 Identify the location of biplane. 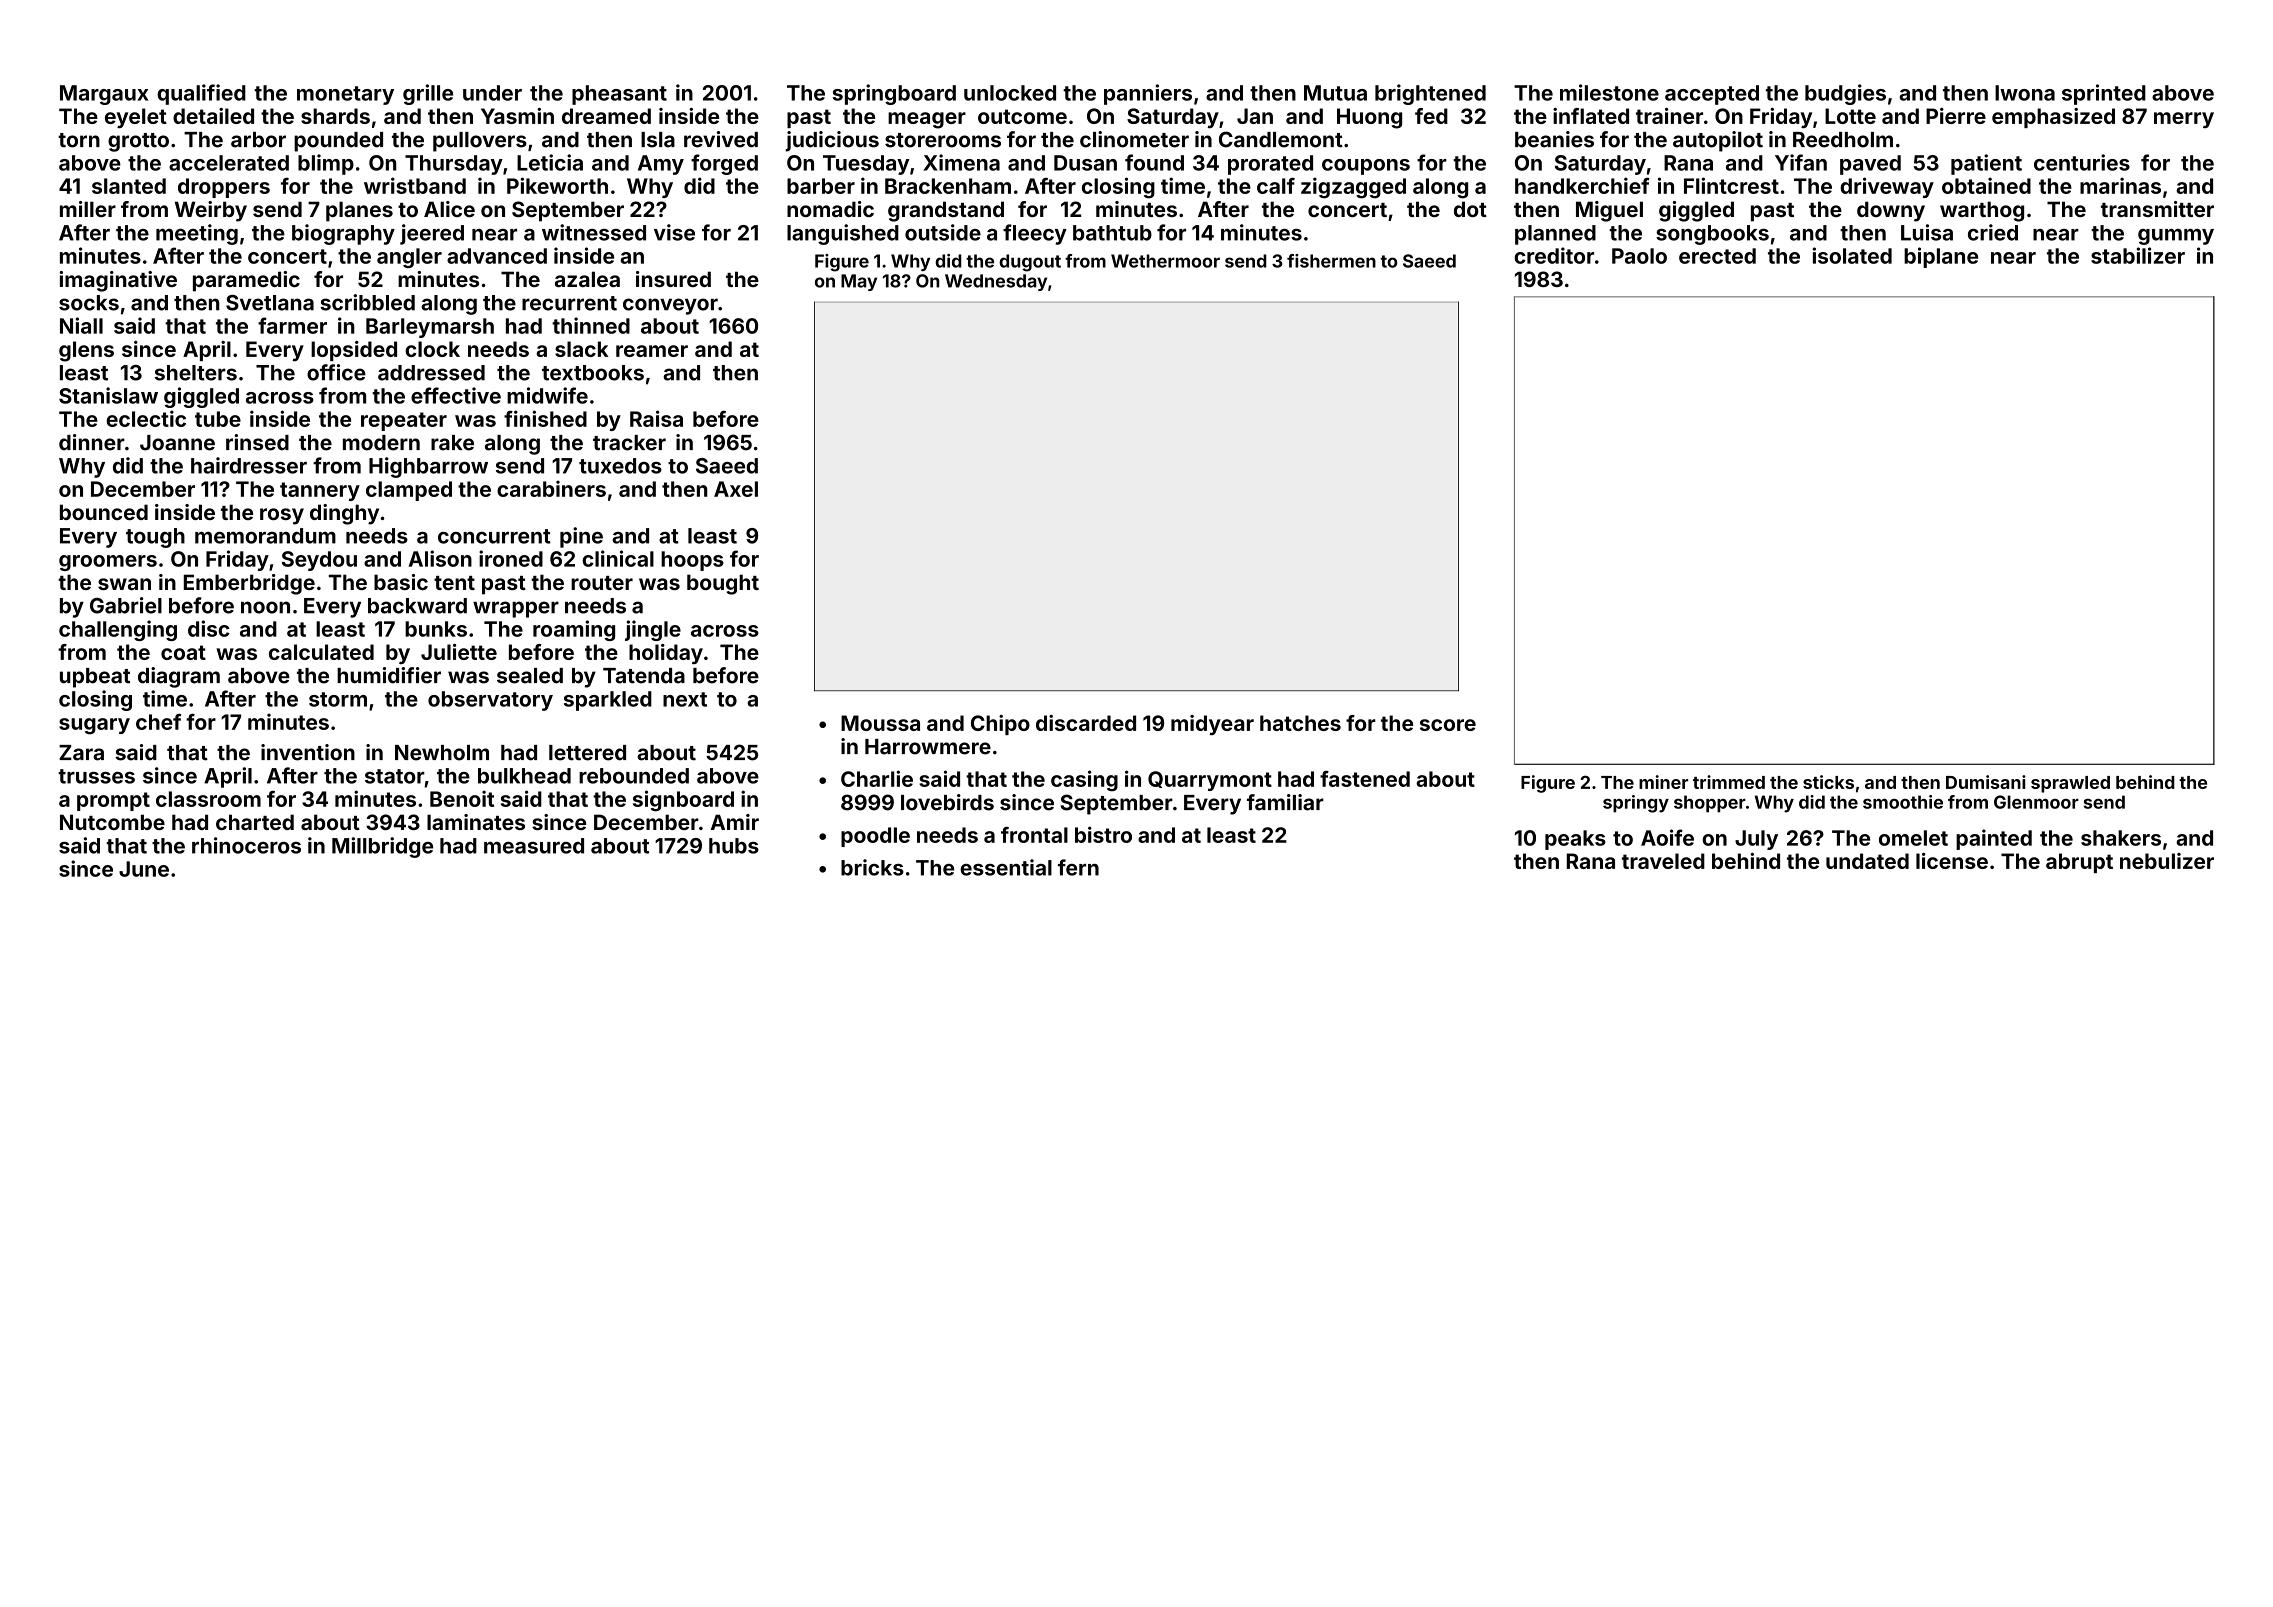
(1941, 257).
